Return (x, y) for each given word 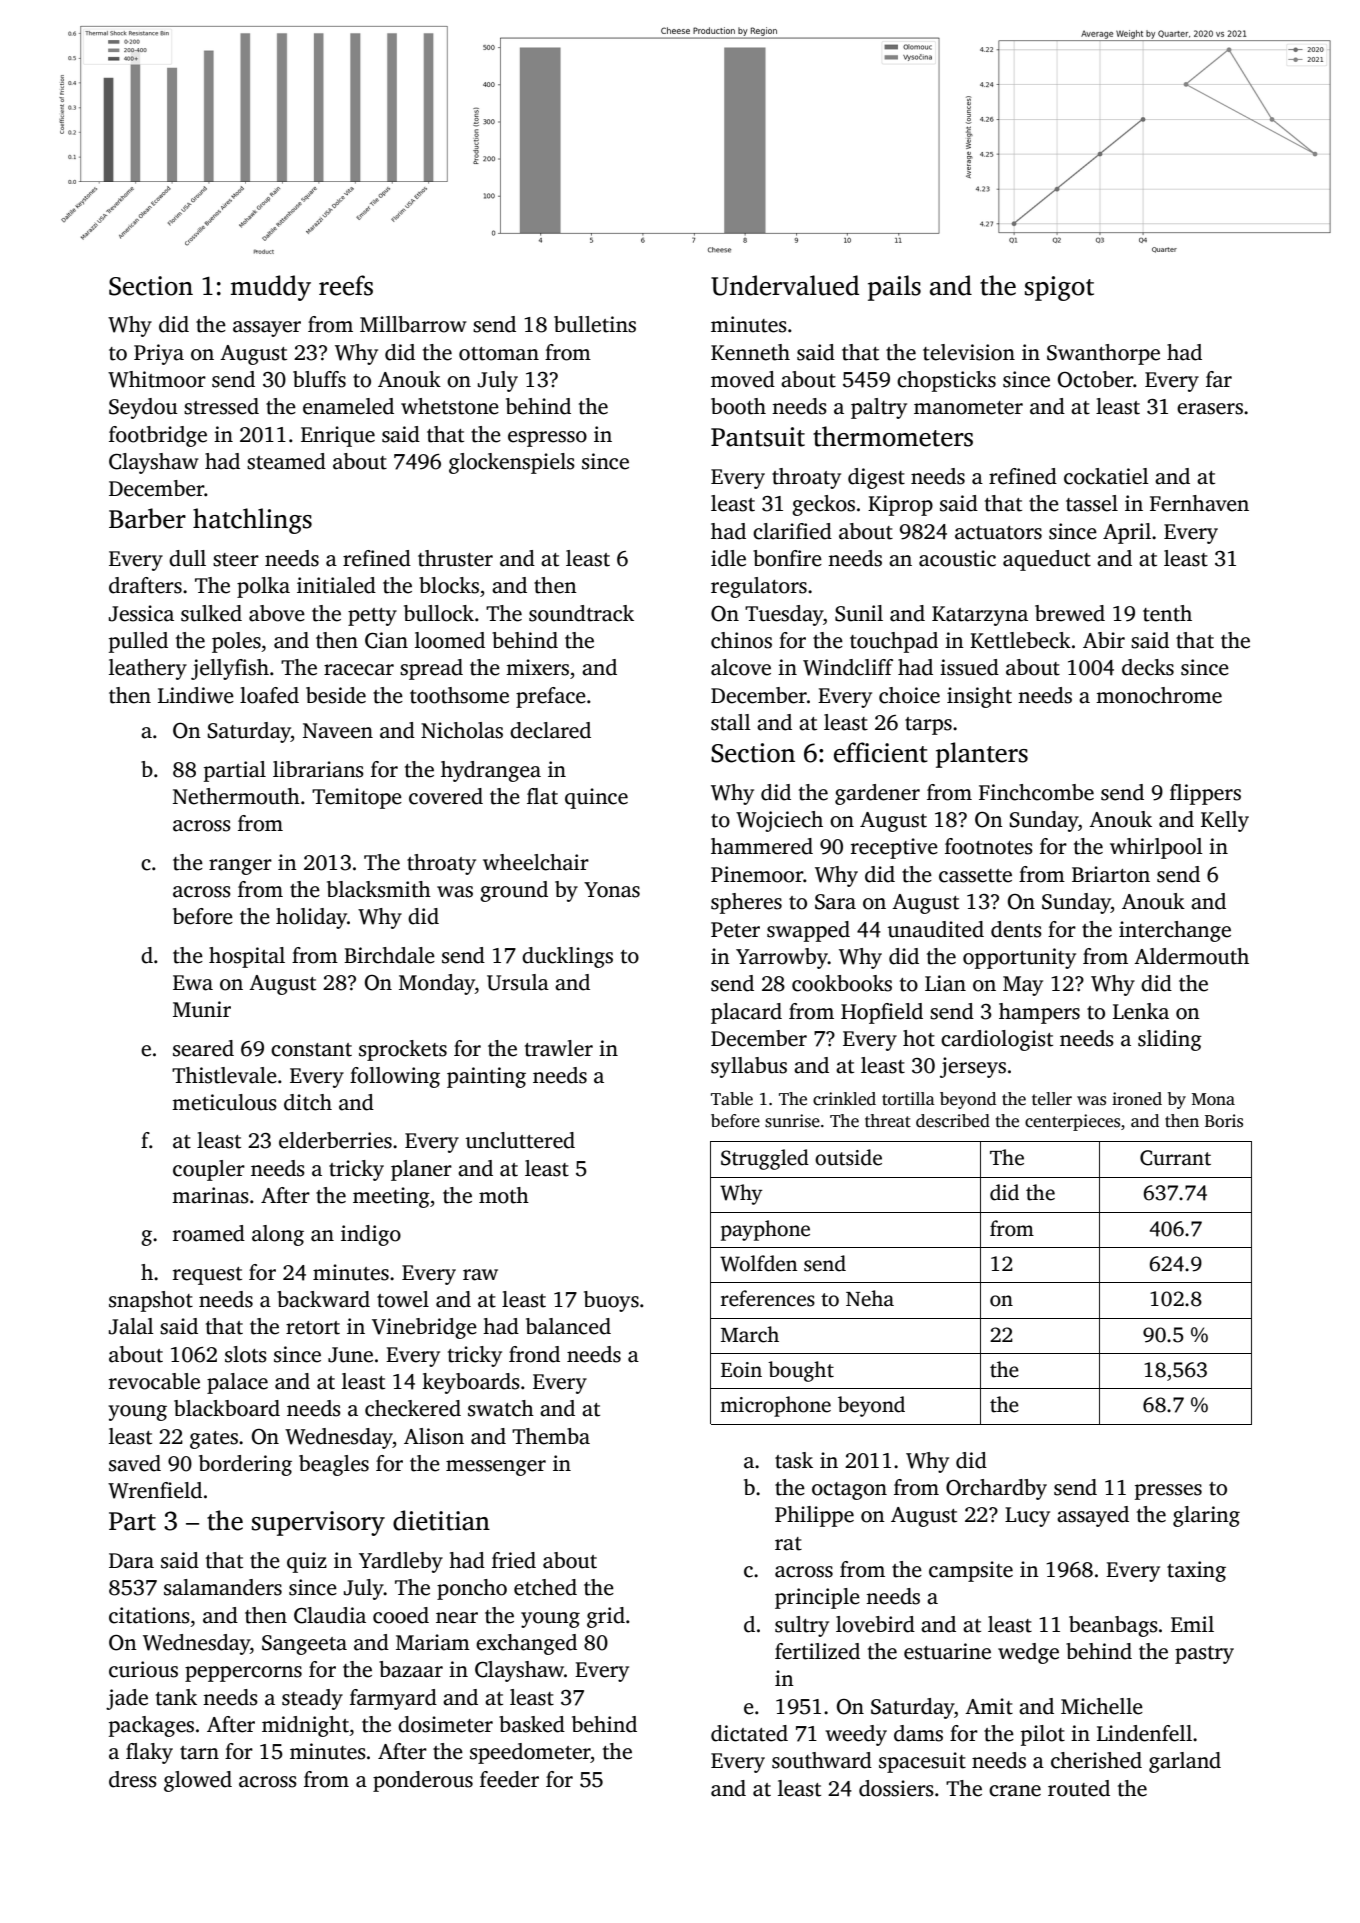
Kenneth (750, 352)
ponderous (423, 1781)
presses (1168, 1492)
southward (822, 1760)
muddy (271, 288)
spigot (1059, 288)
